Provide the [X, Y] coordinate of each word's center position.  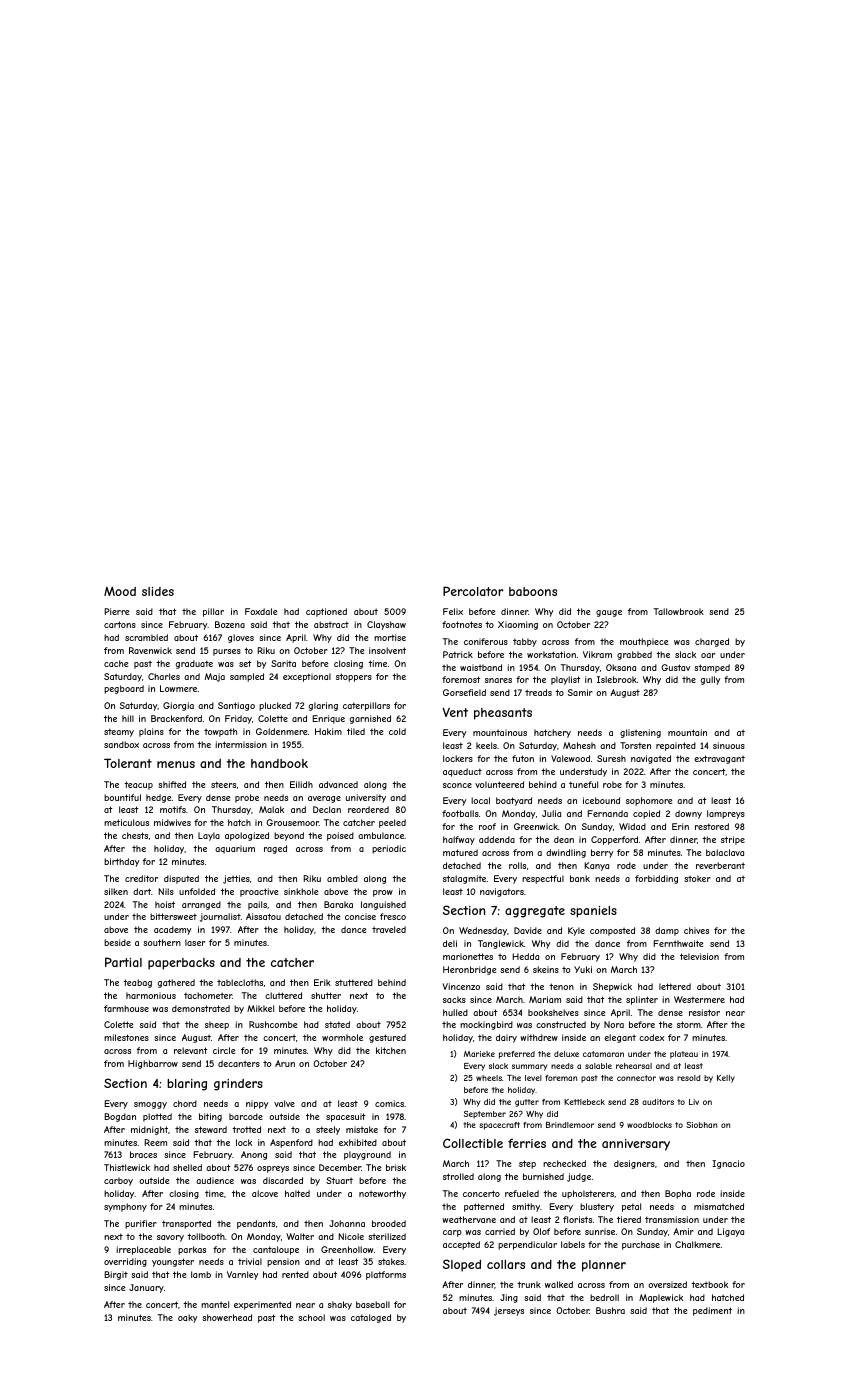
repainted [676, 746]
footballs [460, 813]
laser [195, 942]
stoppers [354, 677]
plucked [275, 706]
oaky [187, 1318]
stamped [712, 668]
